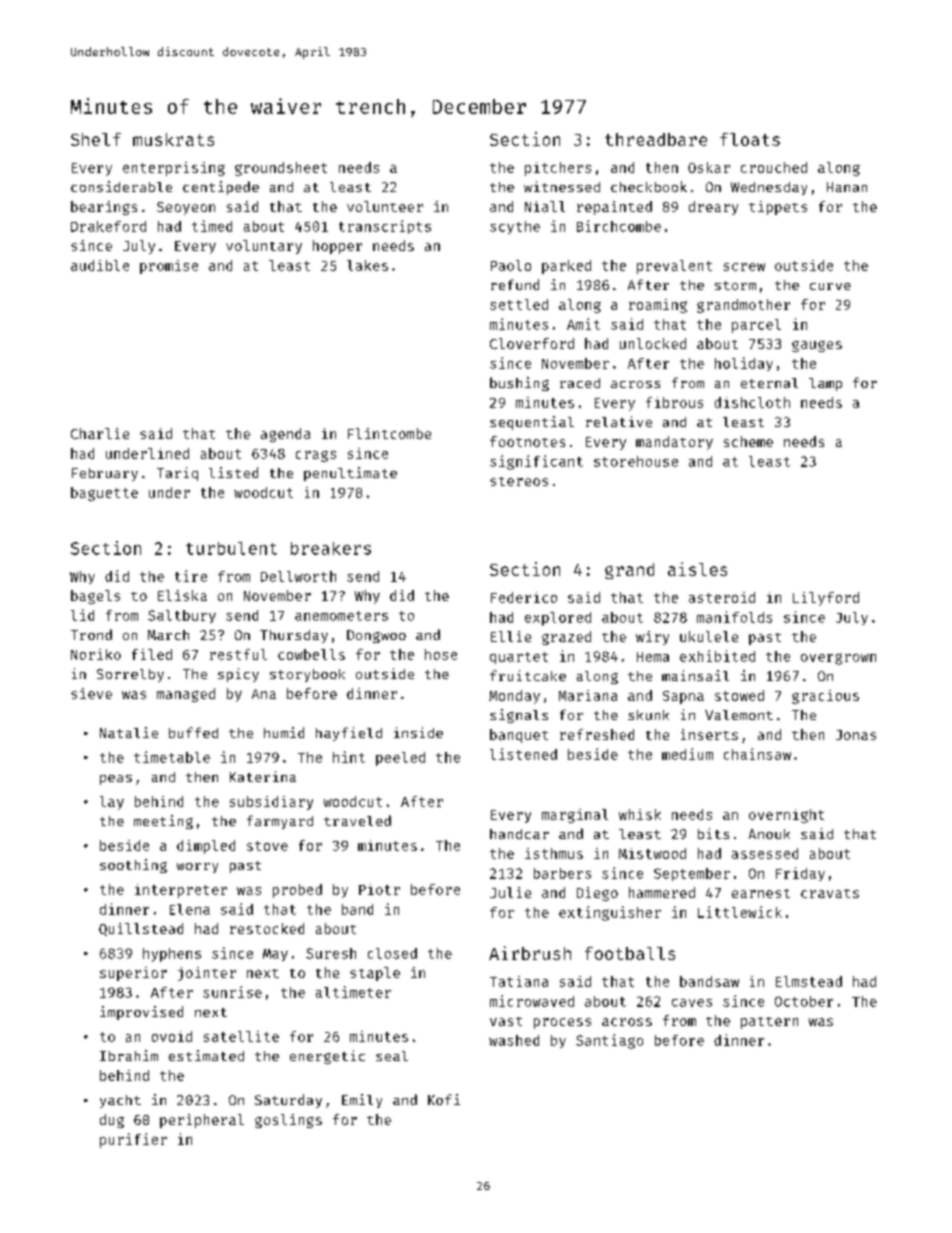  I want to click on Federico, so click(524, 597).
